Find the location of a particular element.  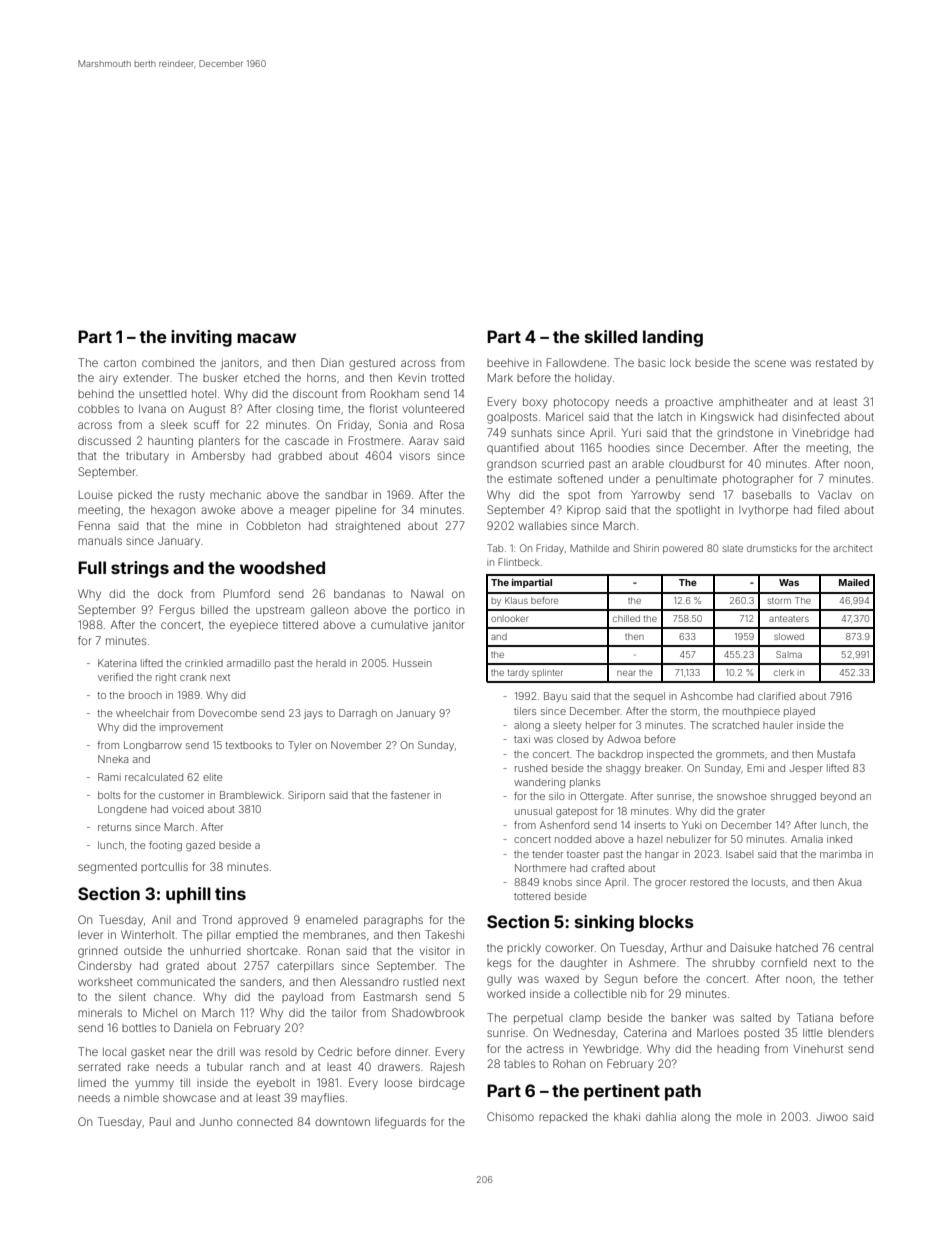

Amalia is located at coordinates (807, 839).
